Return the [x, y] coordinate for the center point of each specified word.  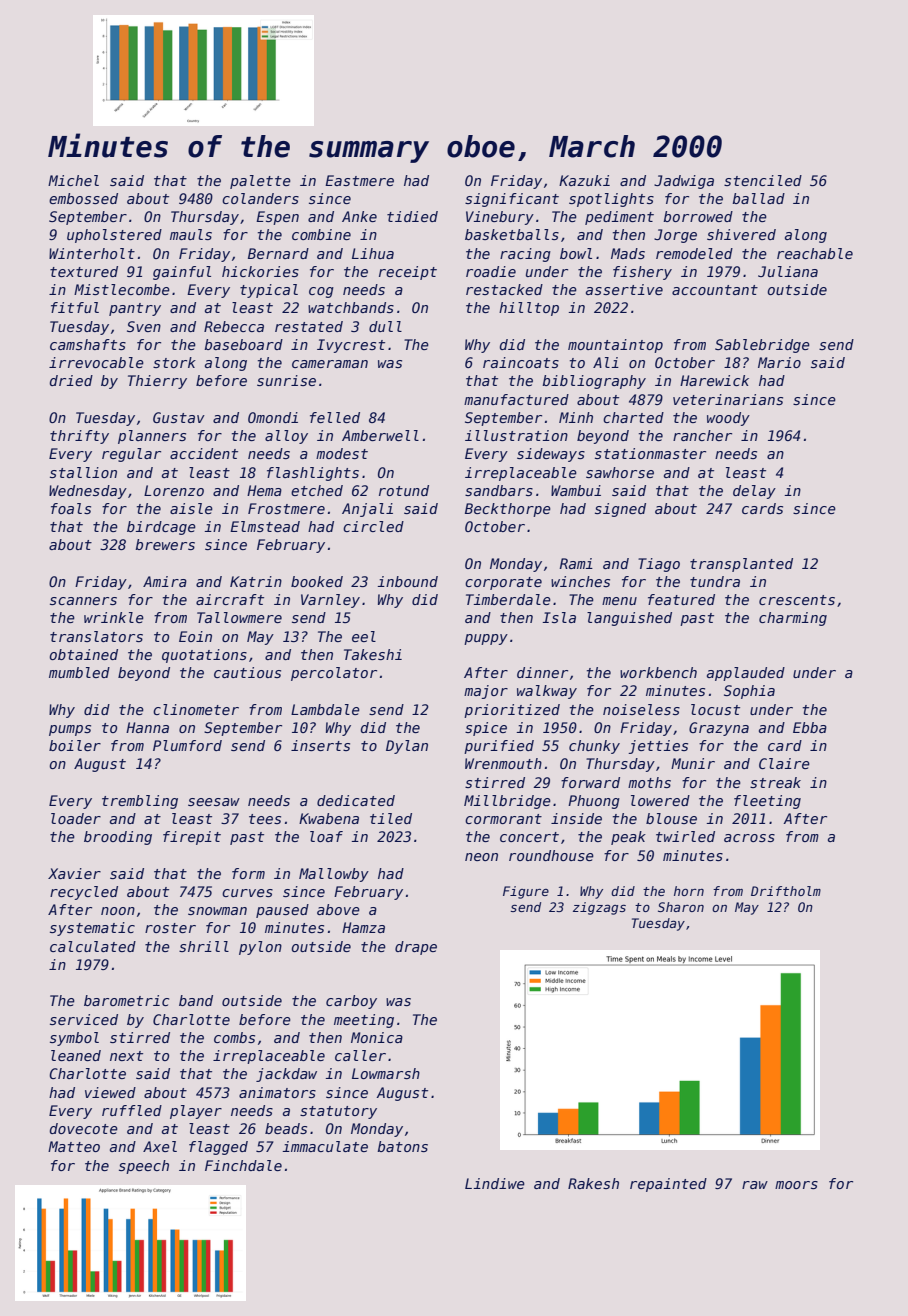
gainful [182, 273]
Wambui [576, 490]
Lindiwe [495, 1183]
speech [144, 1167]
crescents [797, 600]
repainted [668, 1185]
